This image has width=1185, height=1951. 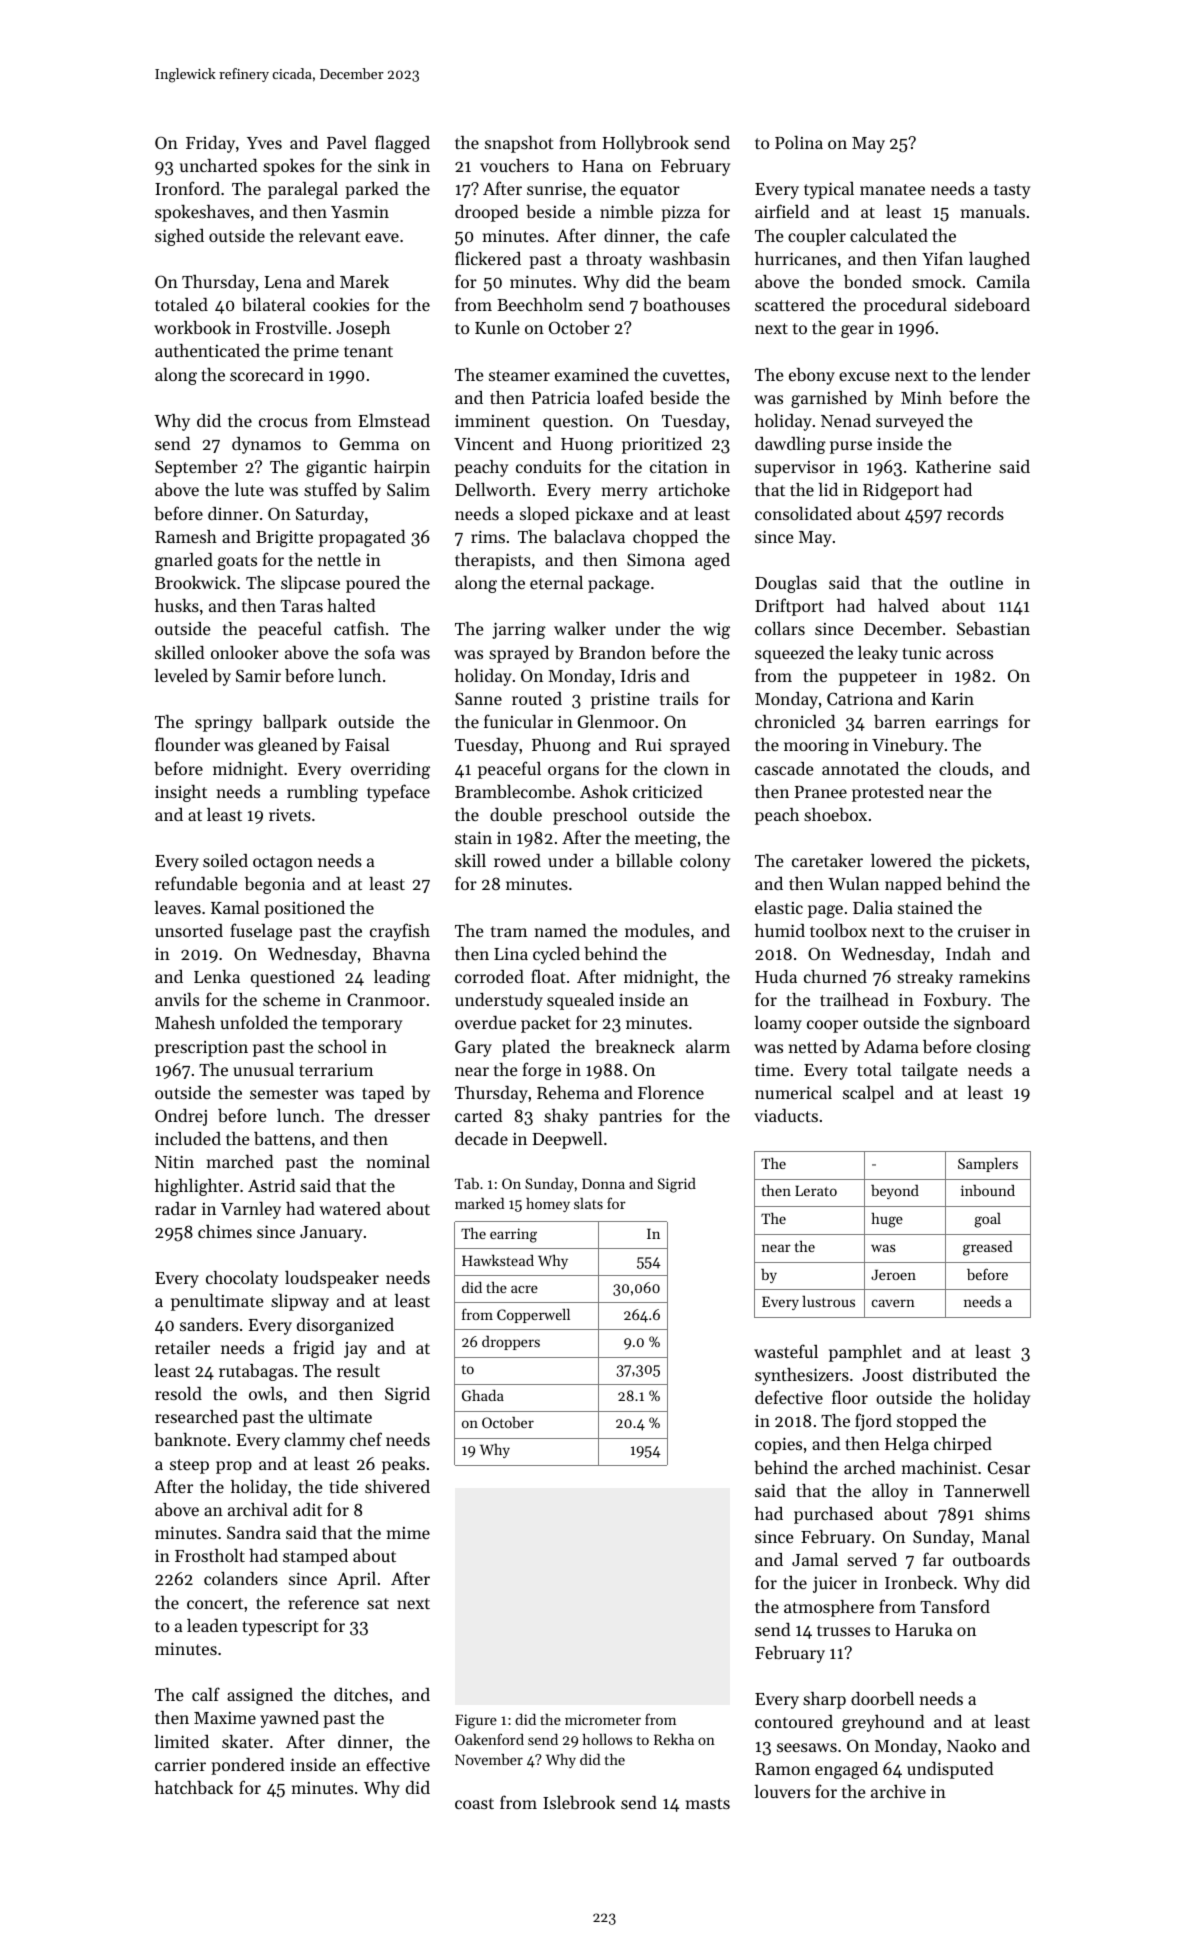 I want to click on hatchback, so click(x=194, y=1787).
